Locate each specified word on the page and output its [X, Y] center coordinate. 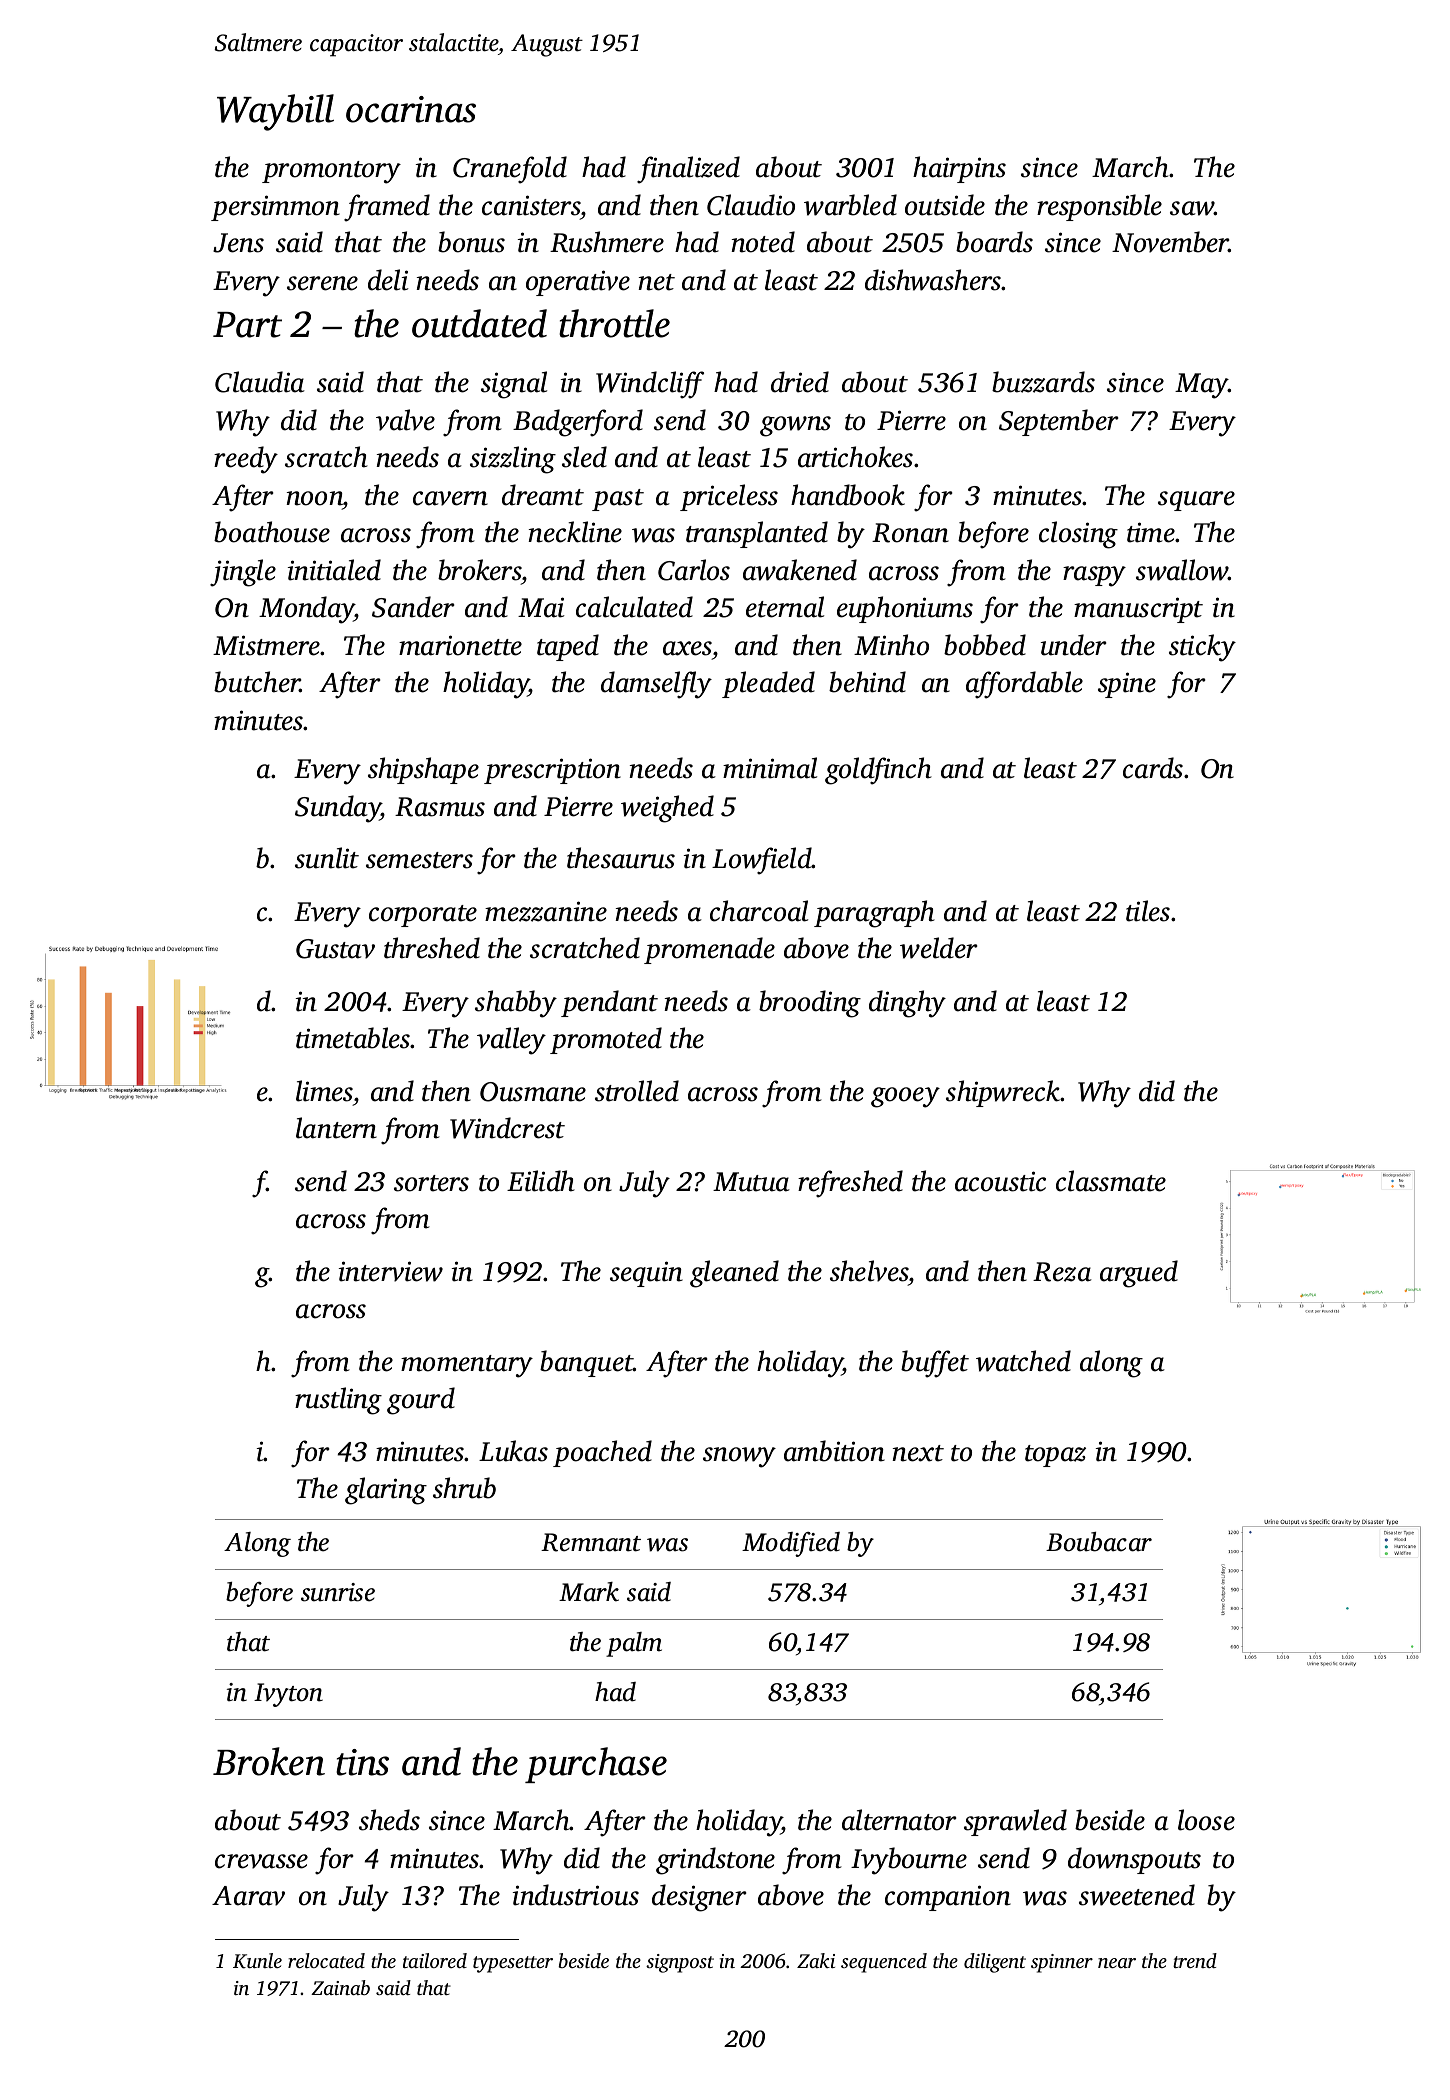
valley [511, 1041]
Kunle [257, 1961]
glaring [386, 1491]
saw [1192, 208]
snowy [739, 1457]
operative [578, 283]
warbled [850, 205]
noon [314, 498]
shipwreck [1003, 1093]
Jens [238, 243]
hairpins [959, 169]
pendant [609, 1003]
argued [1139, 1274]
